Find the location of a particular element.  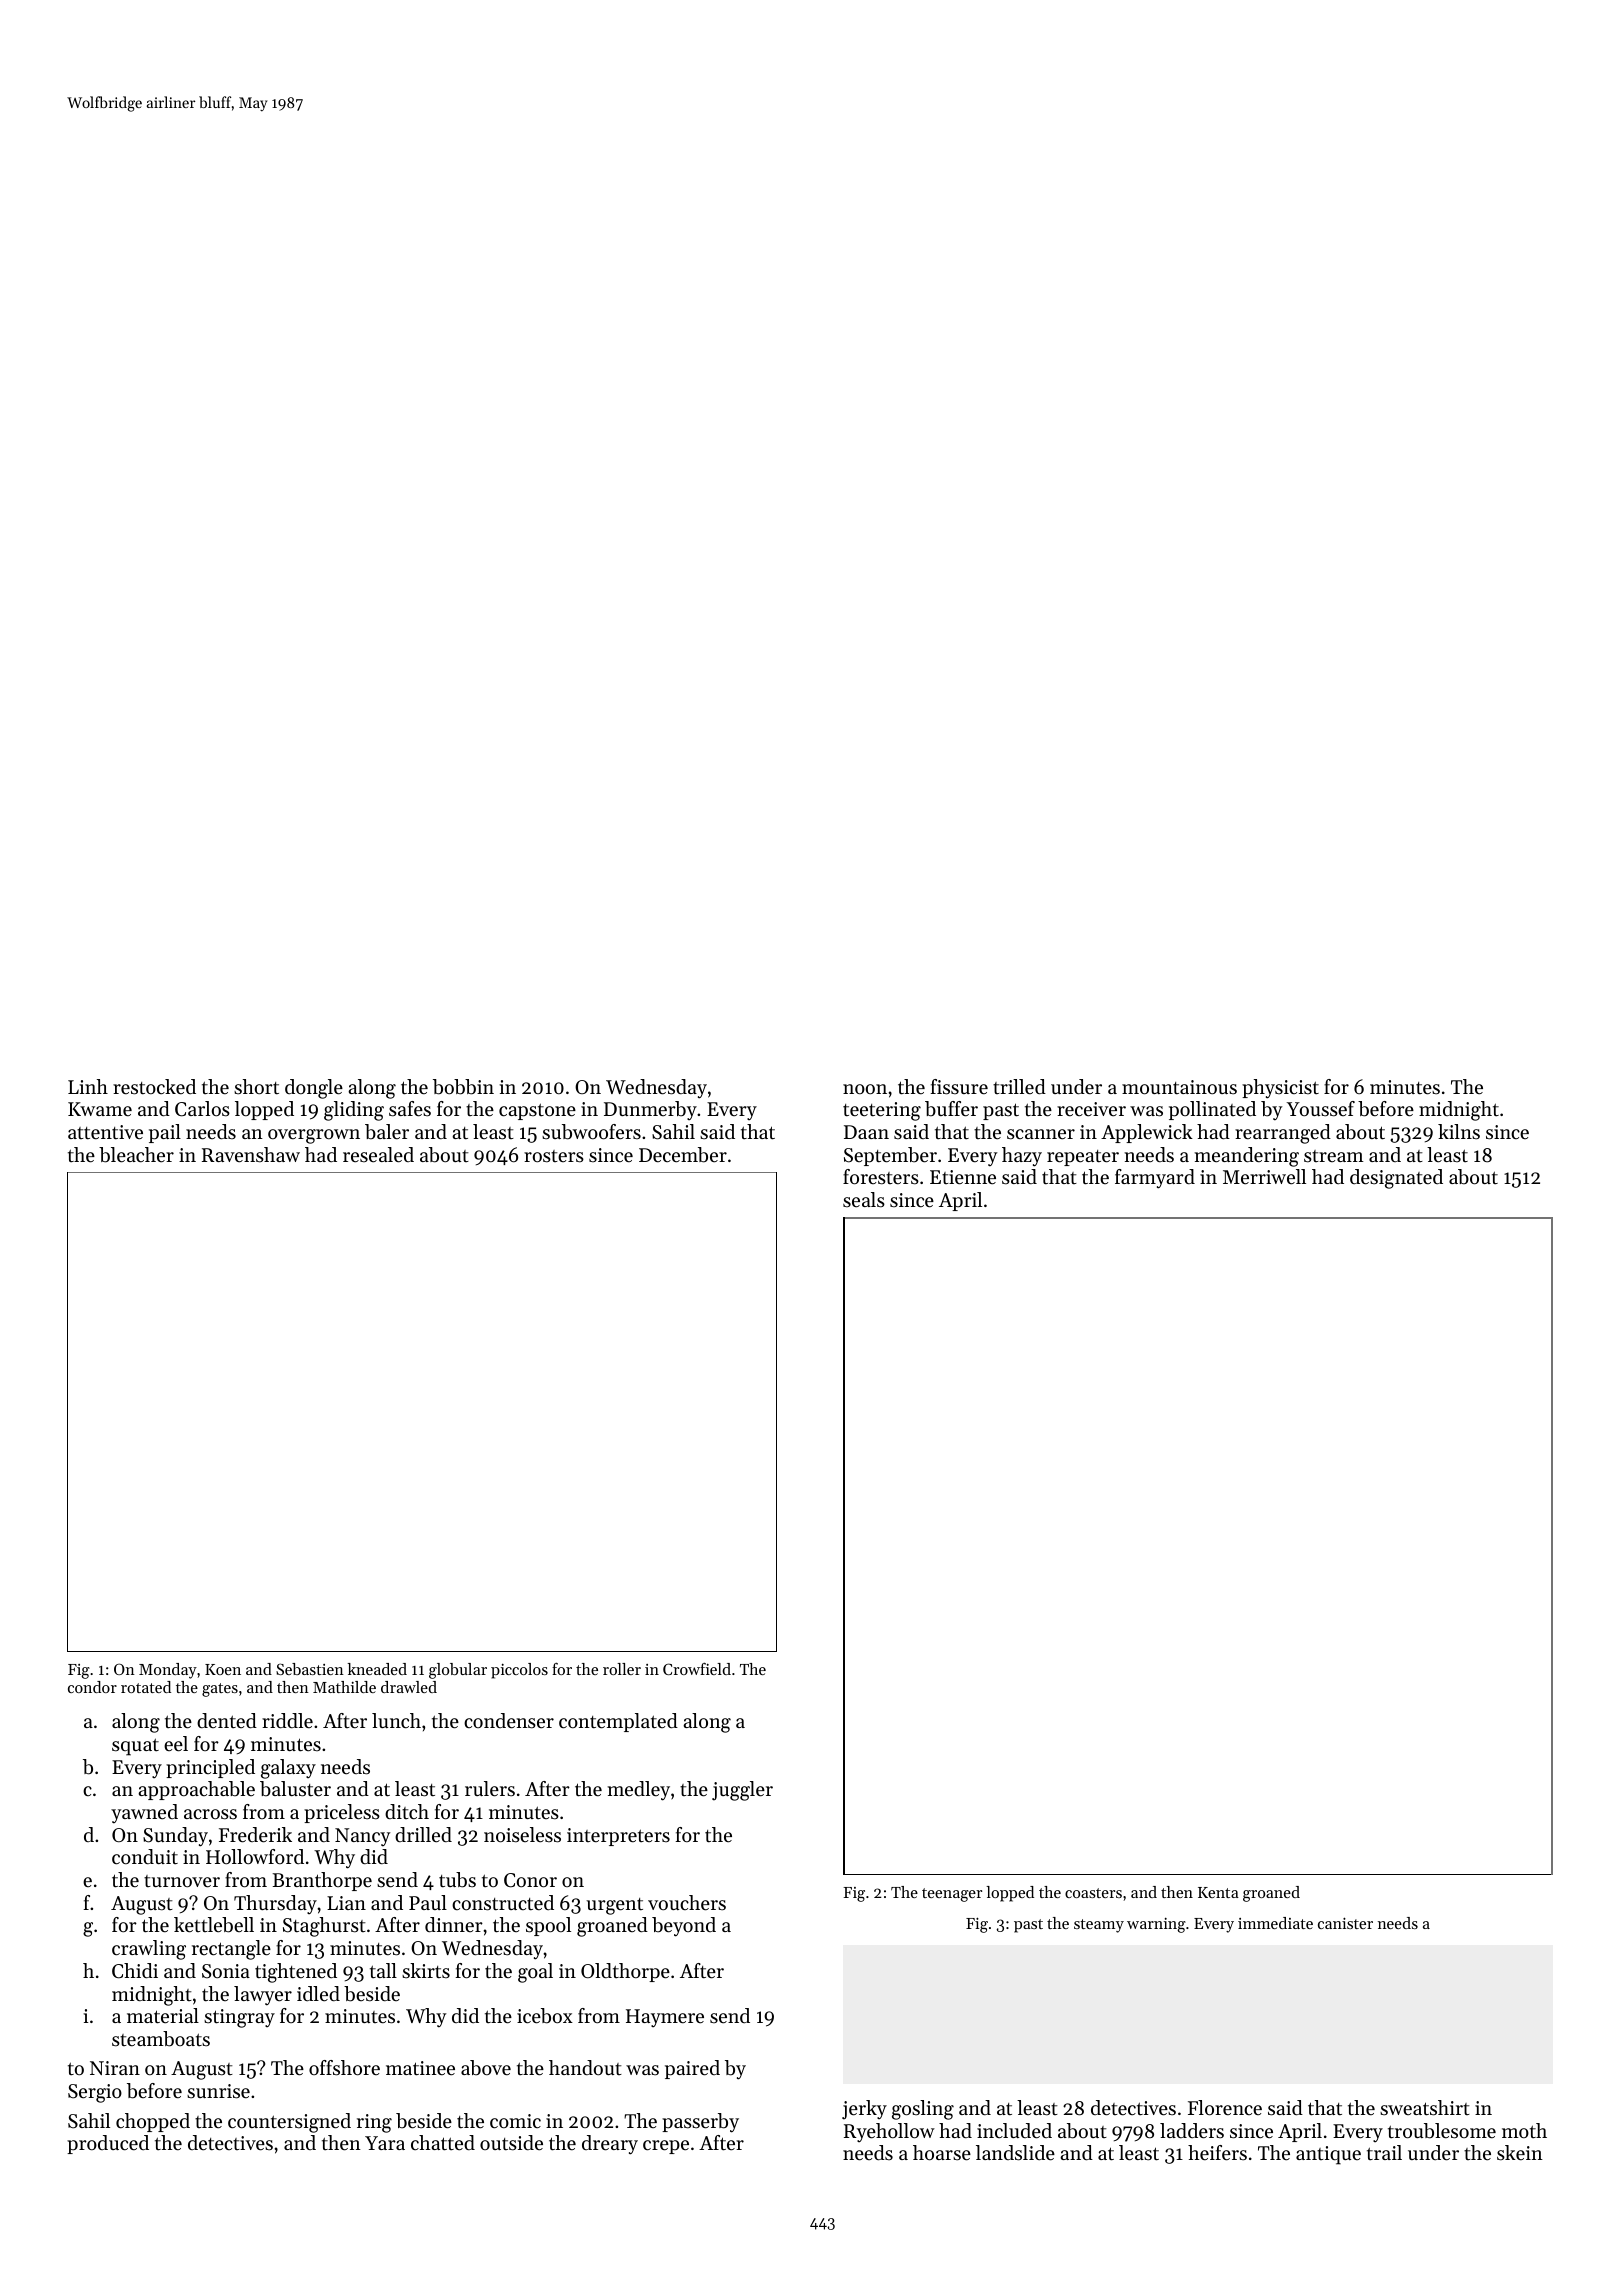

farmyard is located at coordinates (1155, 1179).
